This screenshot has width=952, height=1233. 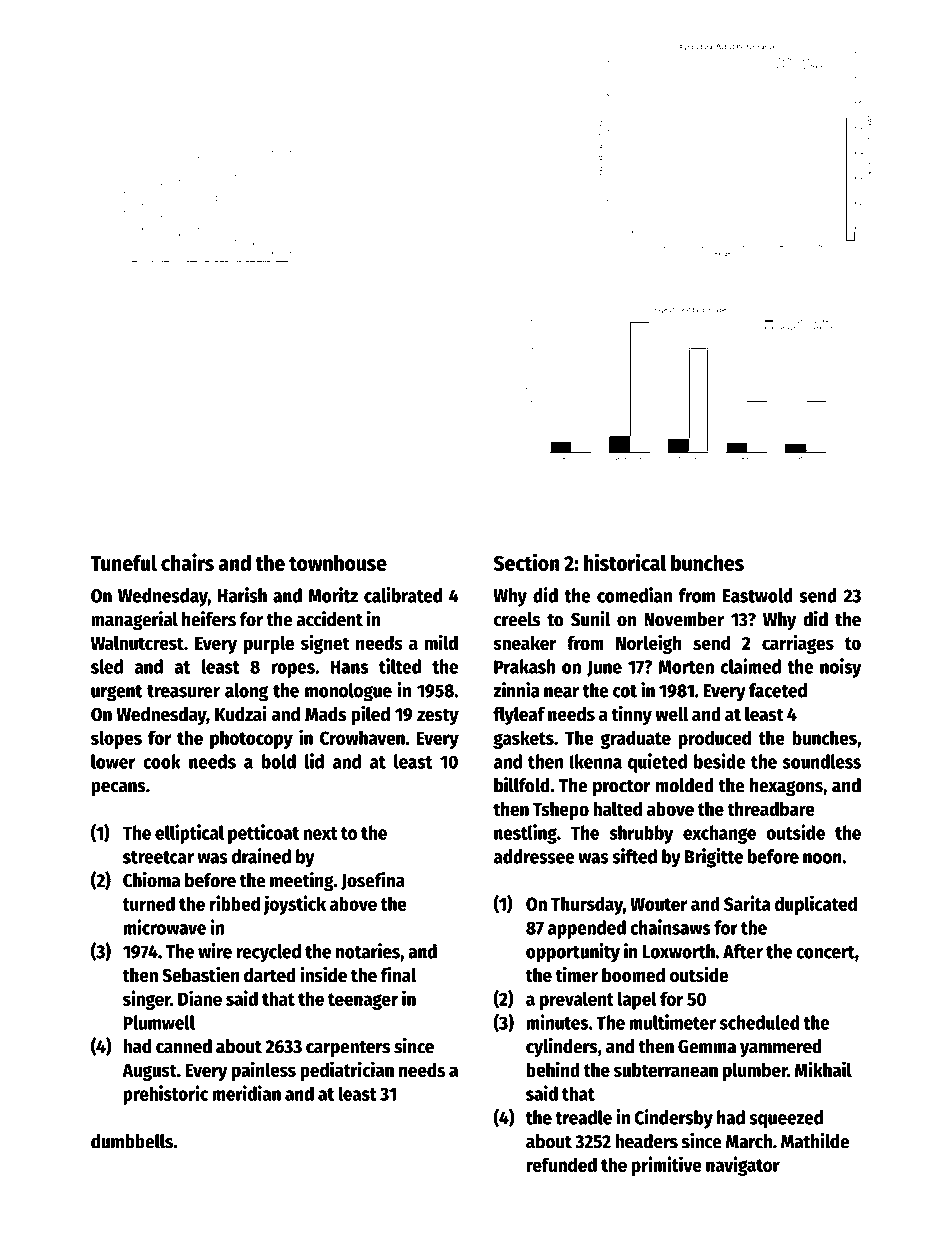 I want to click on prevalent, so click(x=577, y=1000).
